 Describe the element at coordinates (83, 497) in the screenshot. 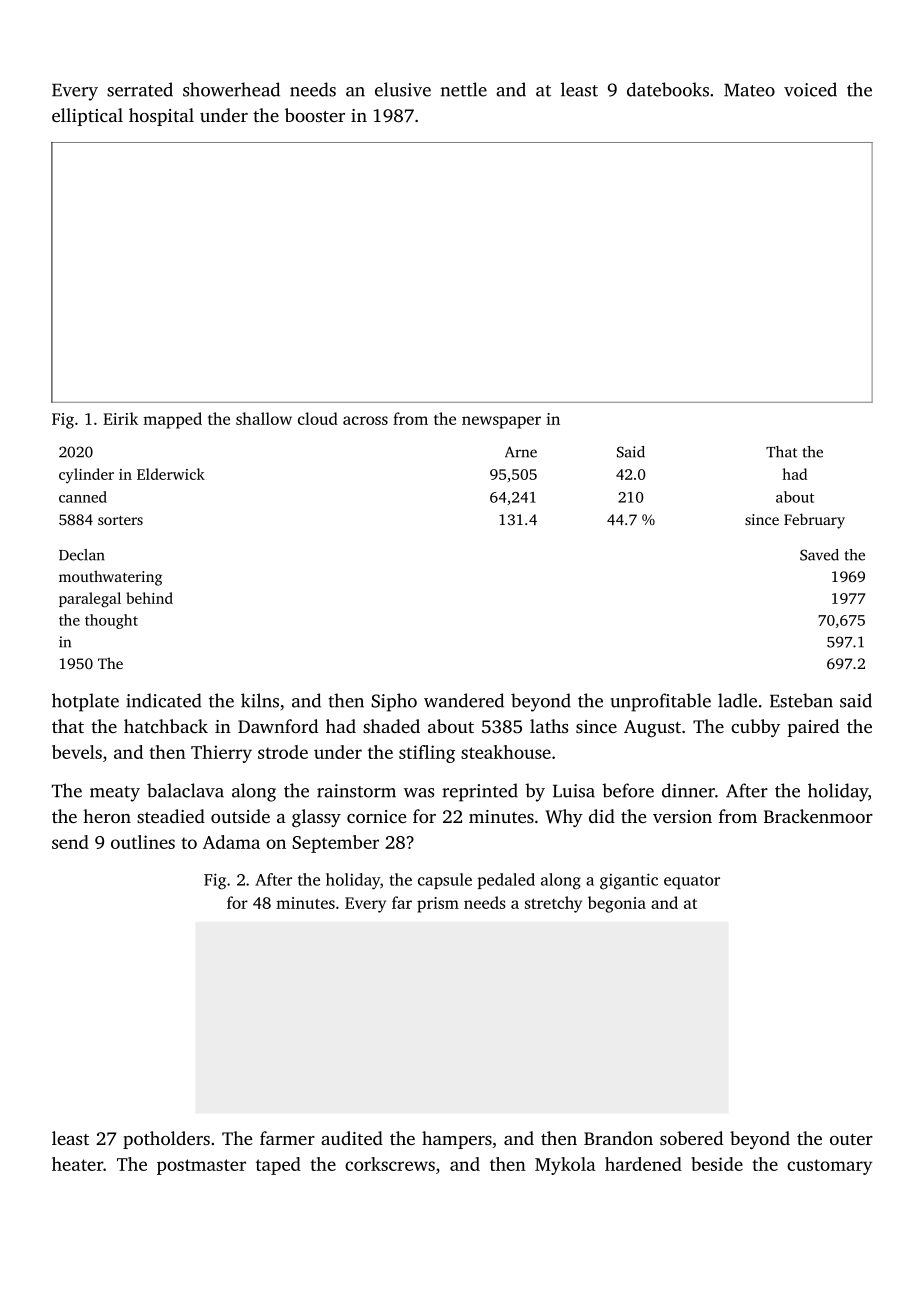

I see `canned` at that location.
